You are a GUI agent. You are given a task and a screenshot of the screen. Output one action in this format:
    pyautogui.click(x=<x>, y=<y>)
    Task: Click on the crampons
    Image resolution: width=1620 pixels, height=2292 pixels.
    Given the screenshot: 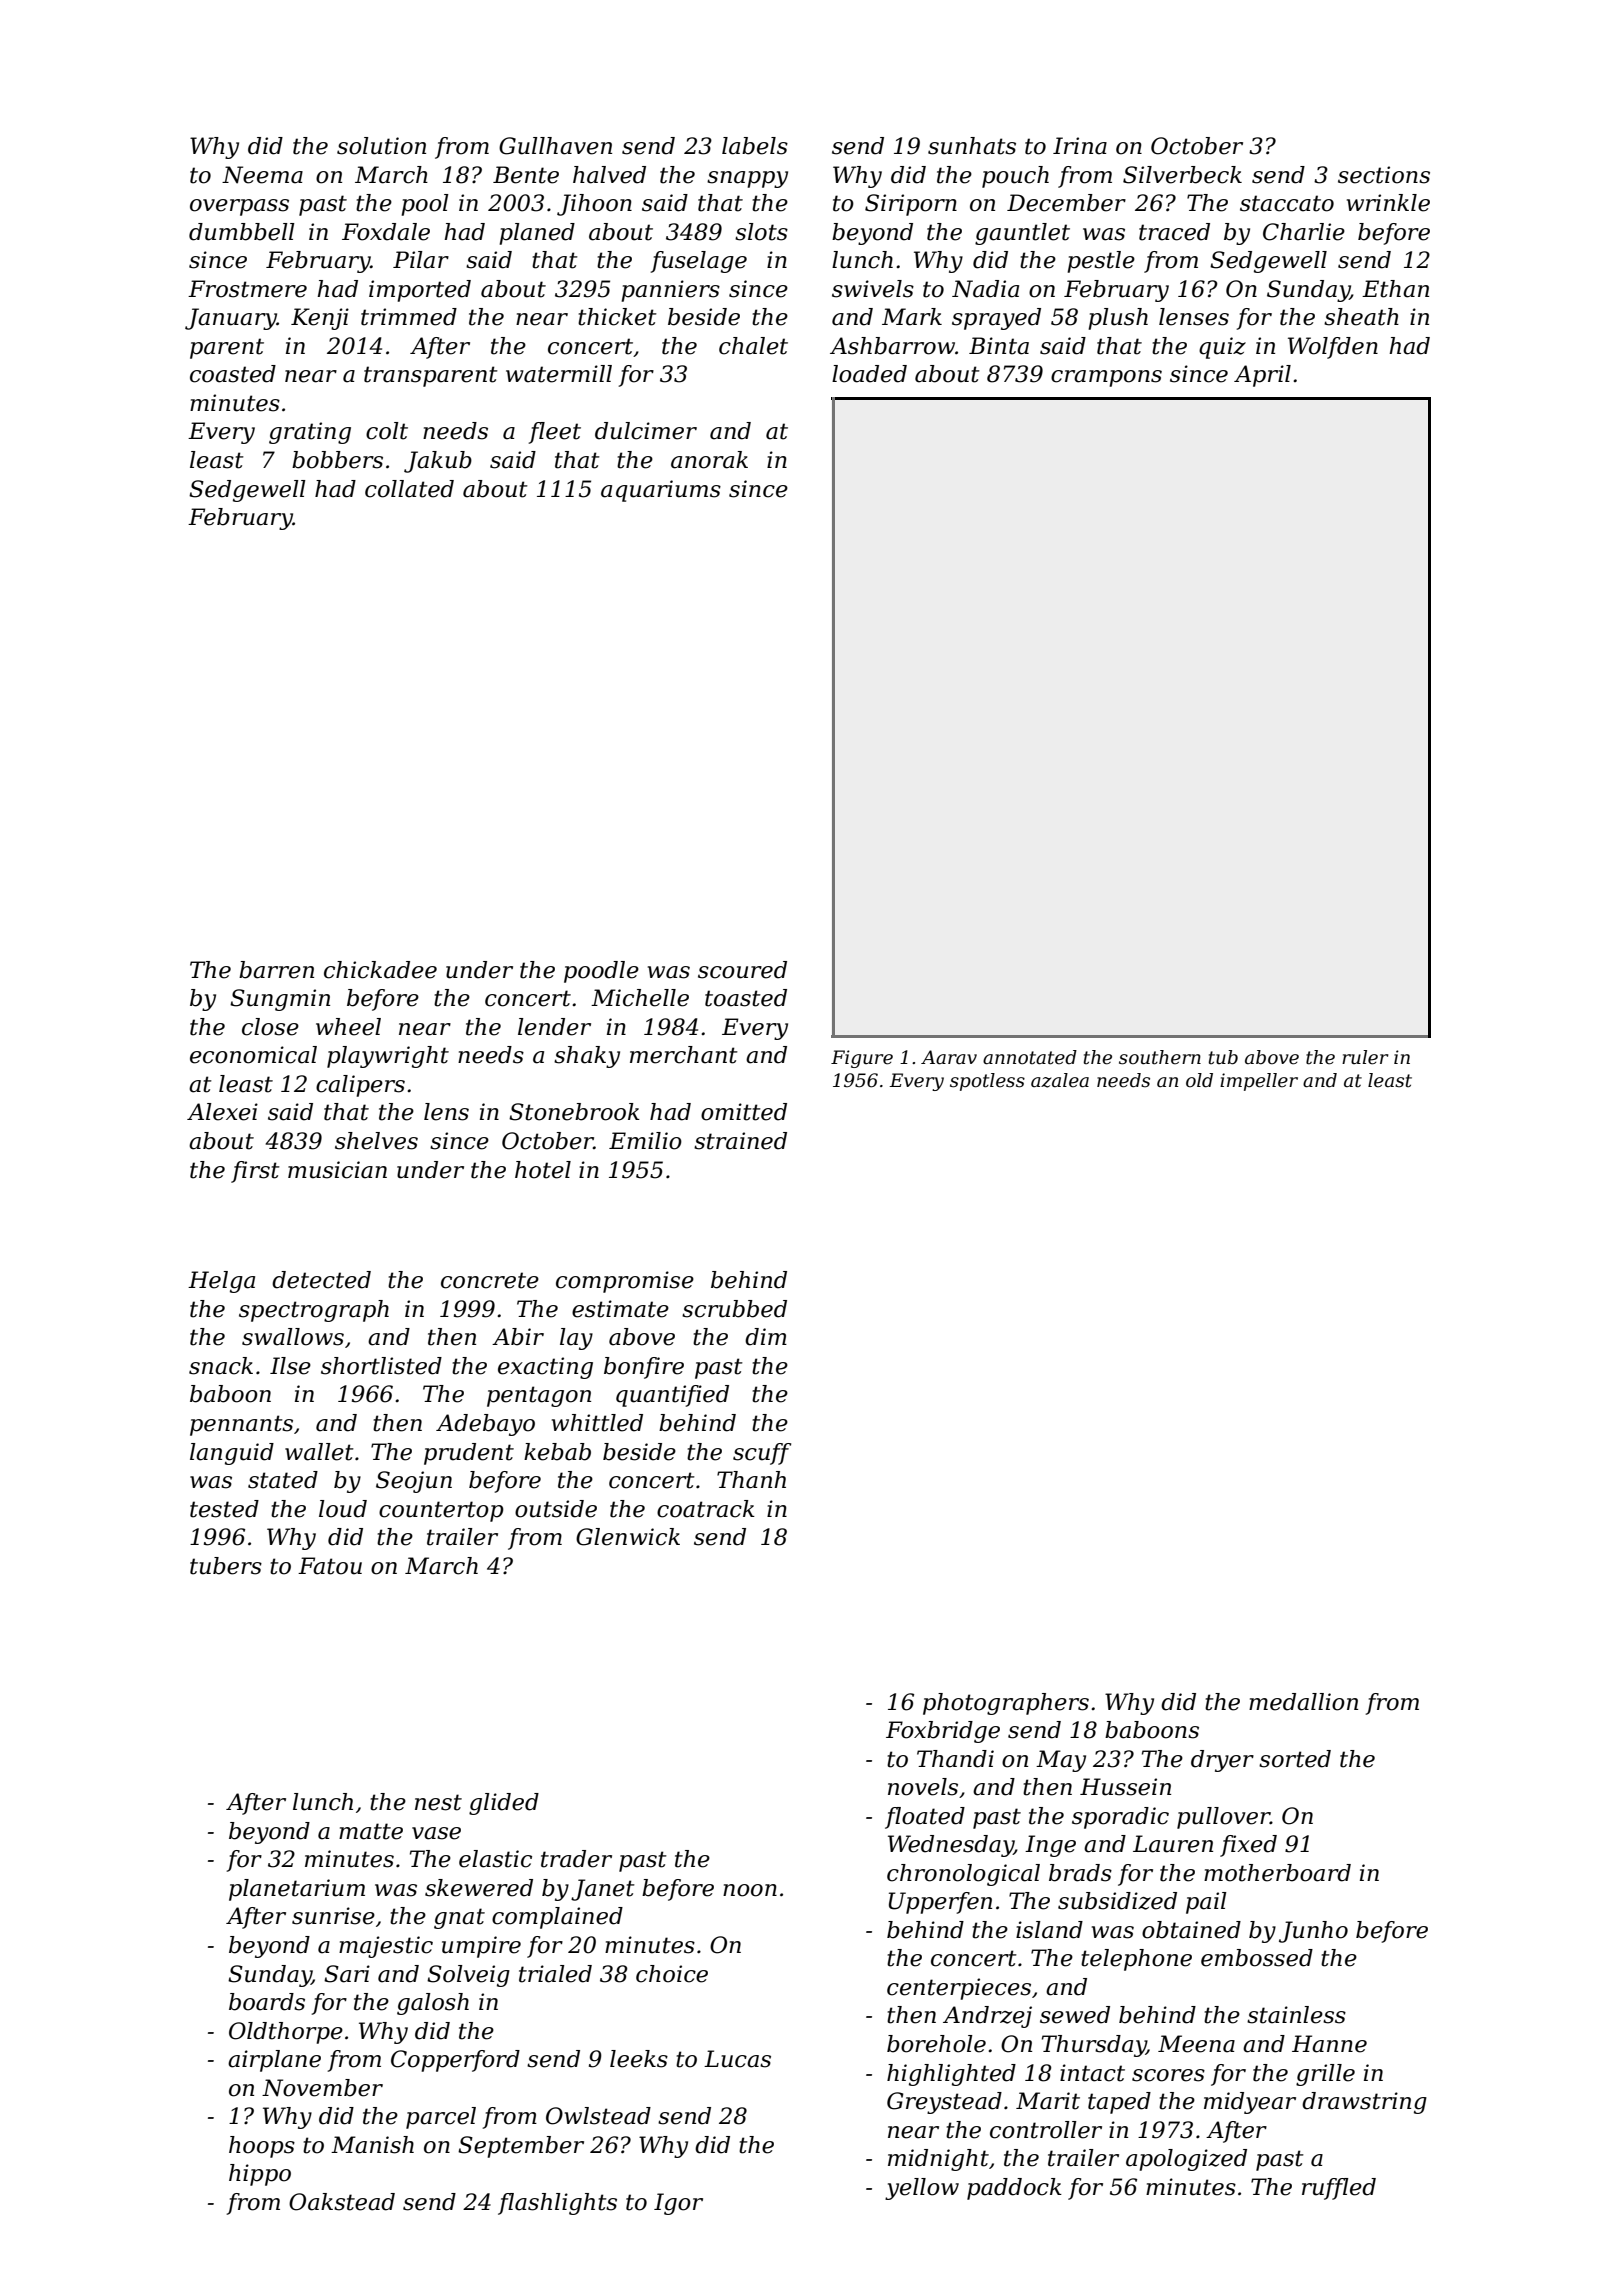 What is the action you would take?
    pyautogui.click(x=1106, y=378)
